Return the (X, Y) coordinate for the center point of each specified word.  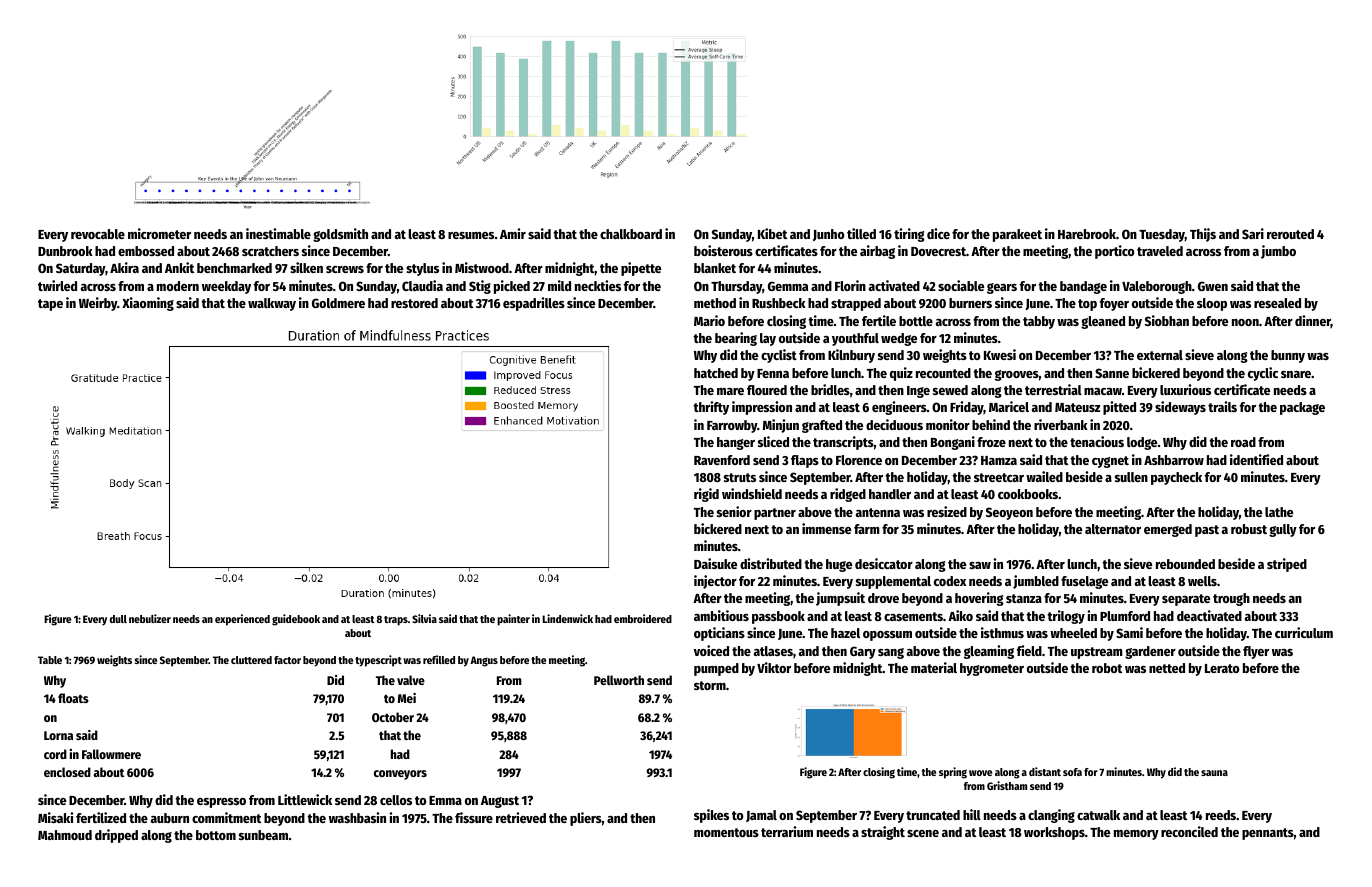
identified (1256, 459)
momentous (726, 832)
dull (118, 619)
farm (867, 529)
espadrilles (534, 304)
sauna (1214, 773)
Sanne (1112, 373)
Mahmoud (65, 835)
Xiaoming (148, 304)
